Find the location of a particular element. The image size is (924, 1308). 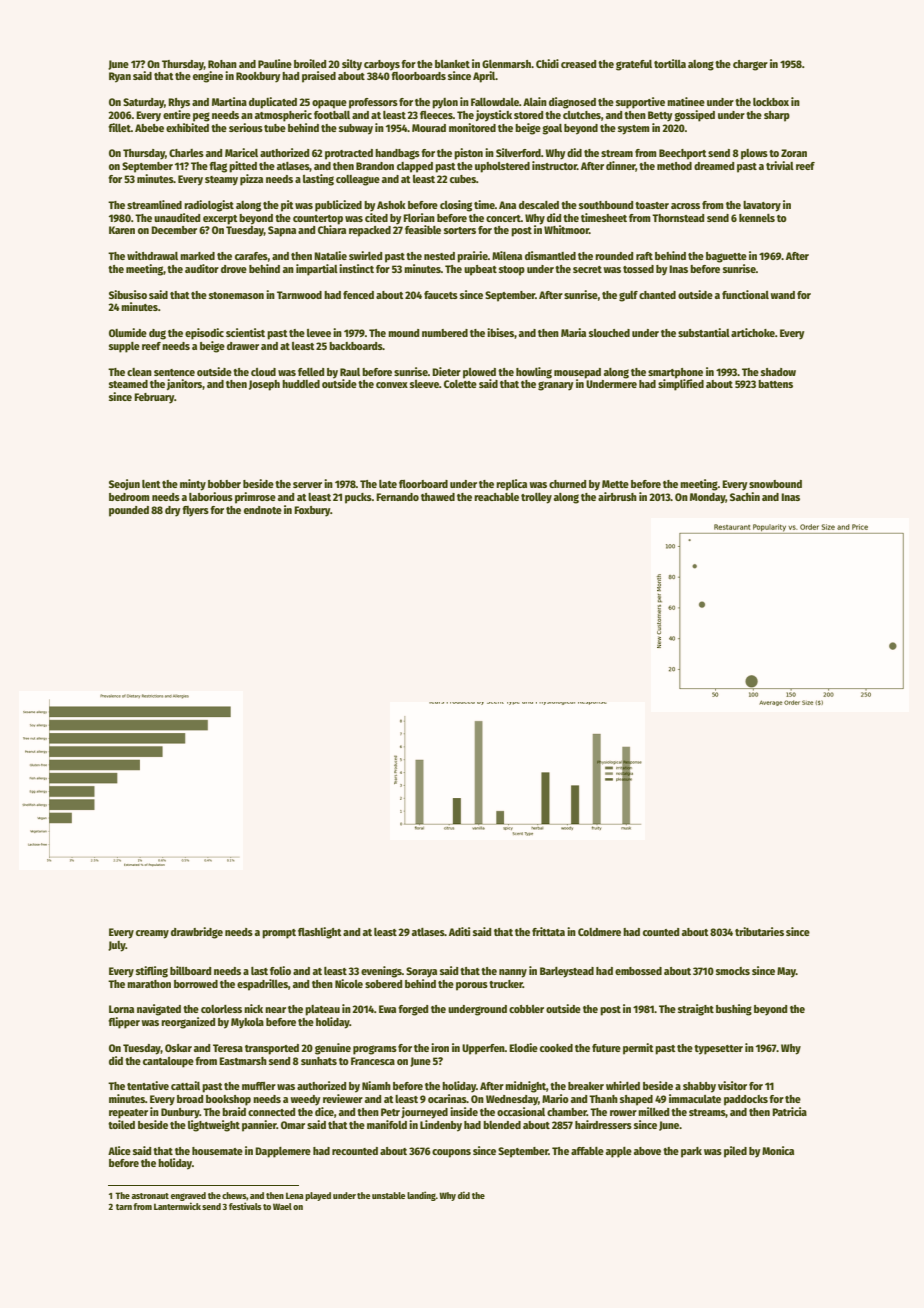

howling is located at coordinates (534, 373).
